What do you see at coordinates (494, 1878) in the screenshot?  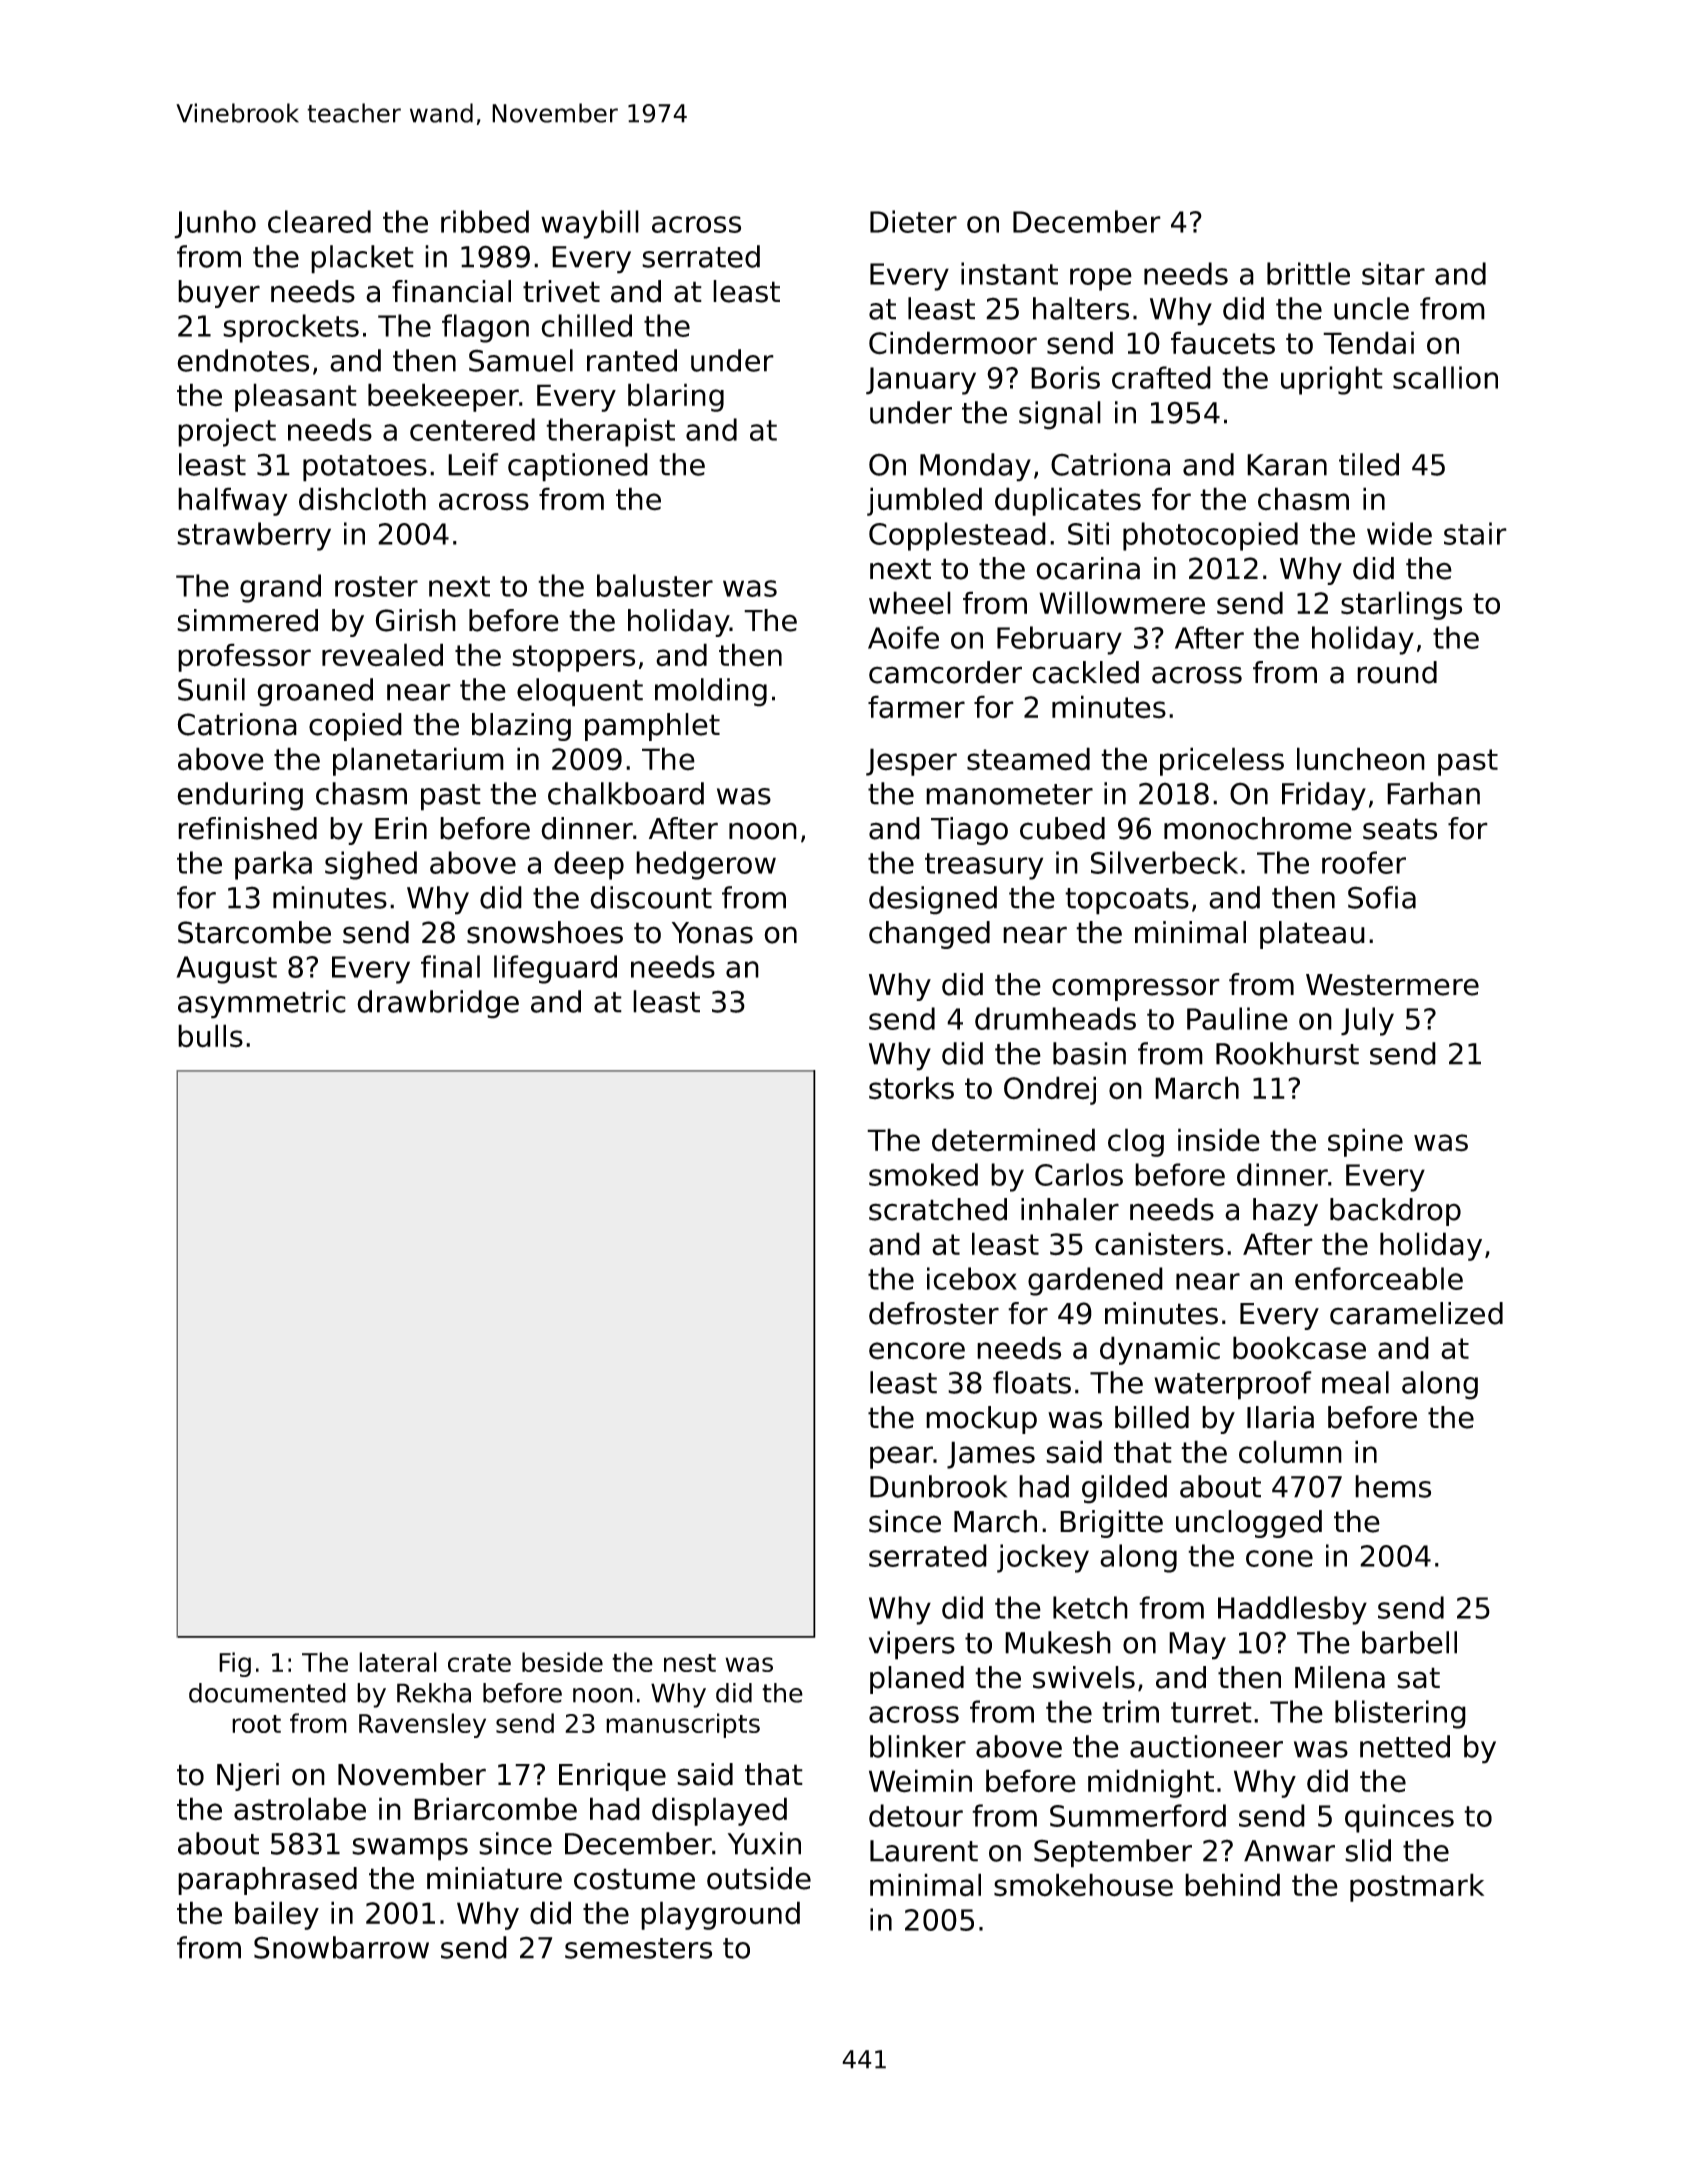 I see `miniature` at bounding box center [494, 1878].
